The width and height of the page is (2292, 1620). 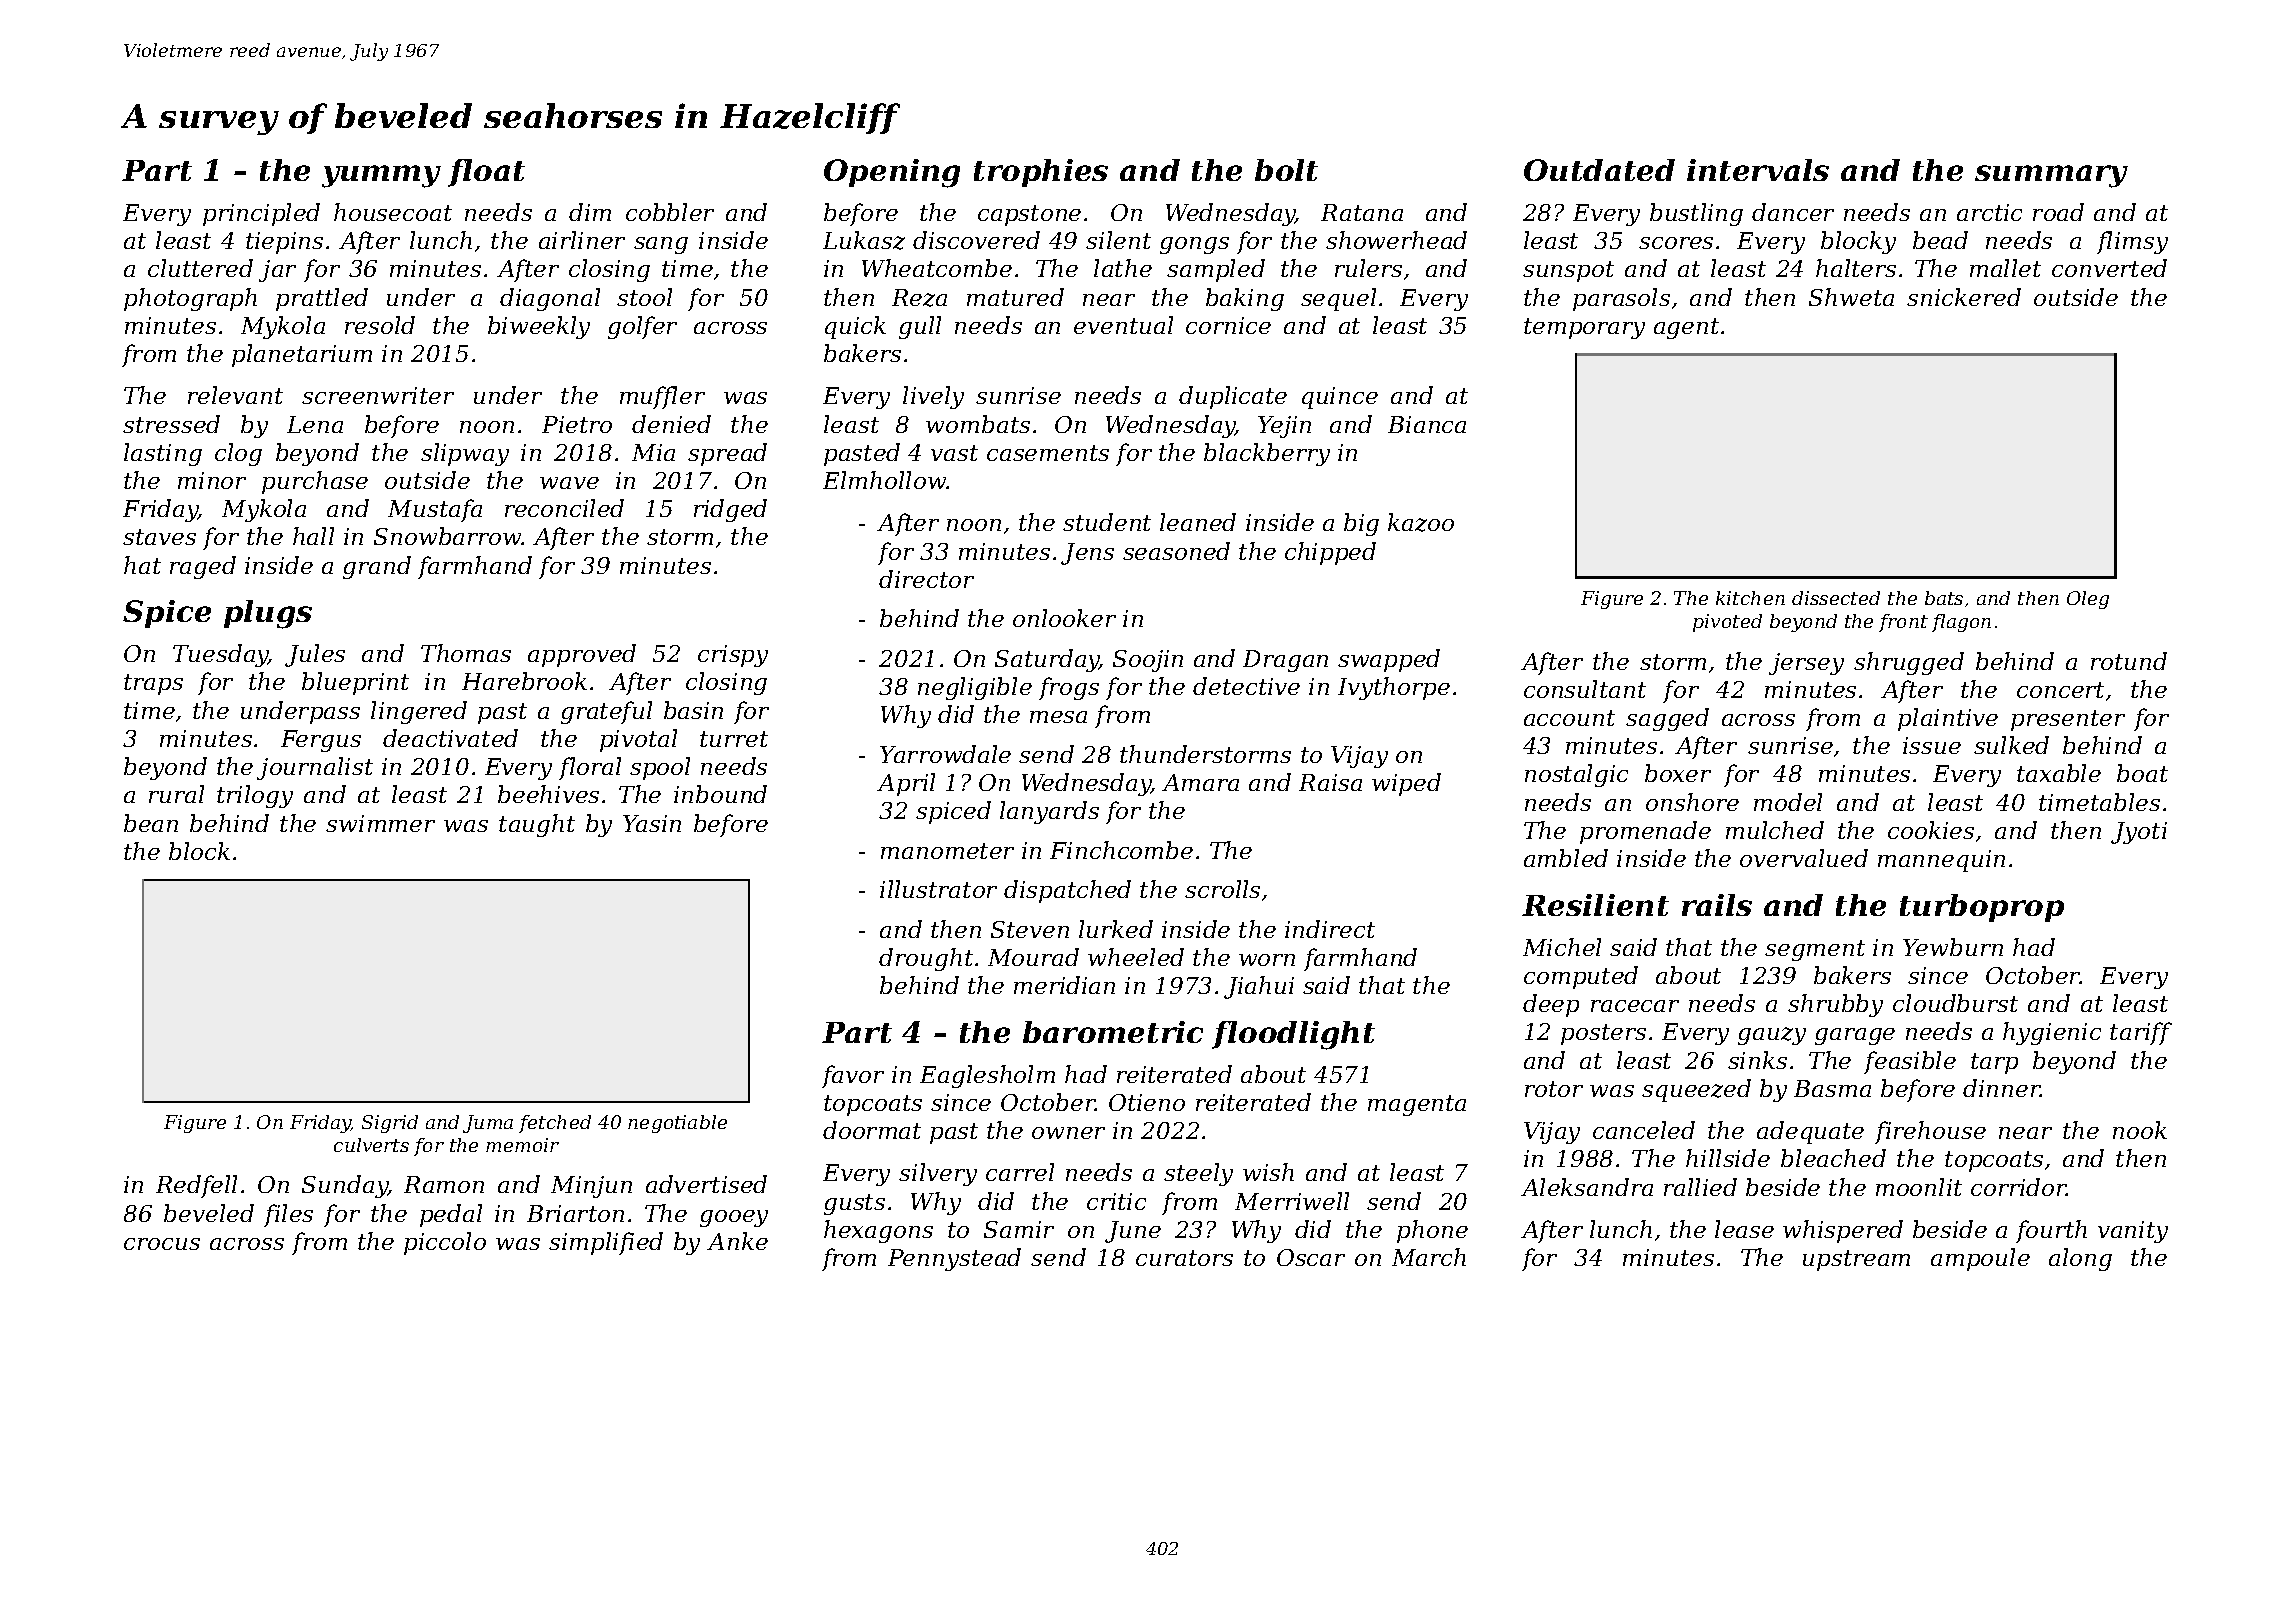 What do you see at coordinates (1953, 947) in the page?
I see `Yewburn` at bounding box center [1953, 947].
